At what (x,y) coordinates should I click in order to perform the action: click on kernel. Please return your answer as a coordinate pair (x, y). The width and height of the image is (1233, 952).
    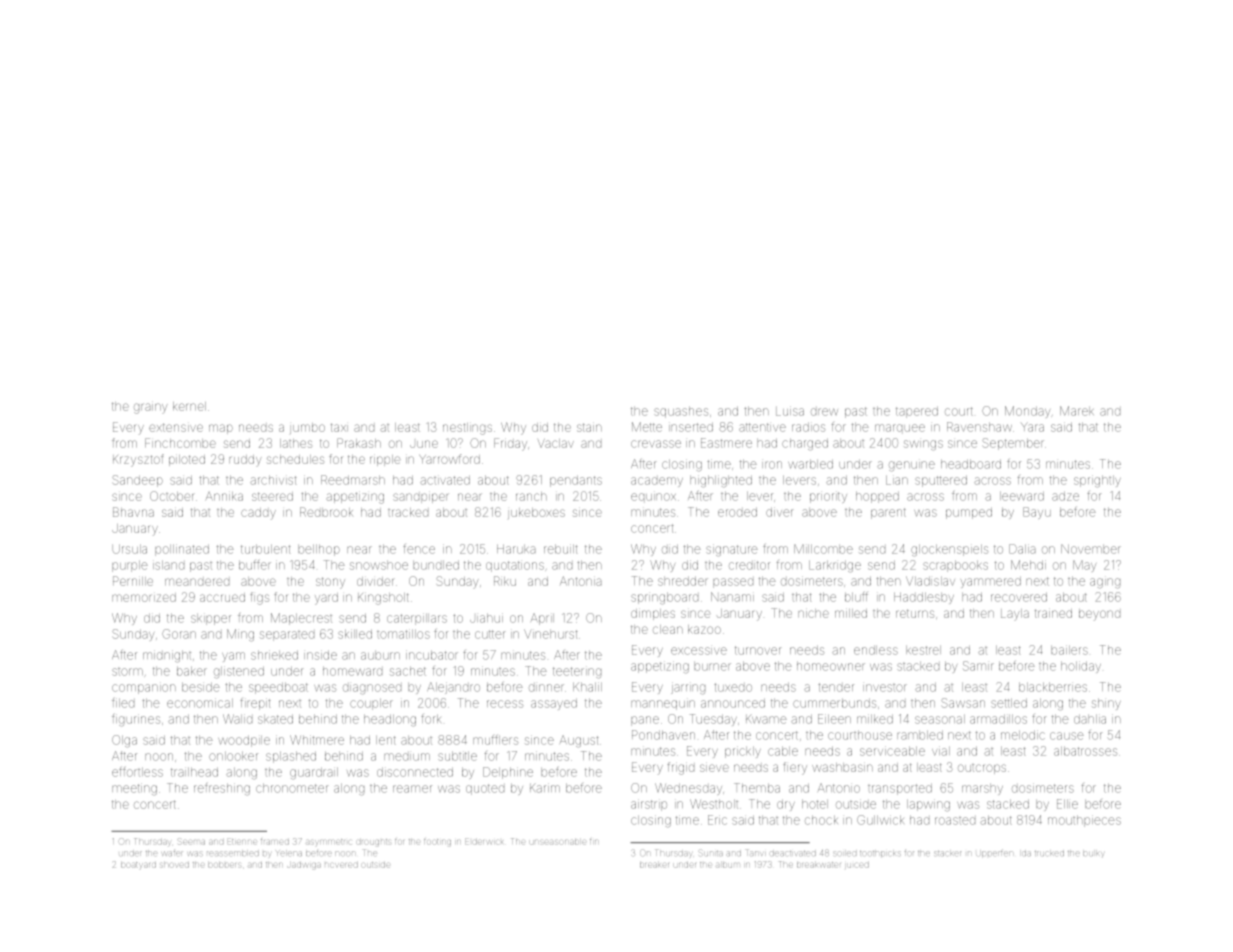
    Looking at the image, I should click on (189, 406).
